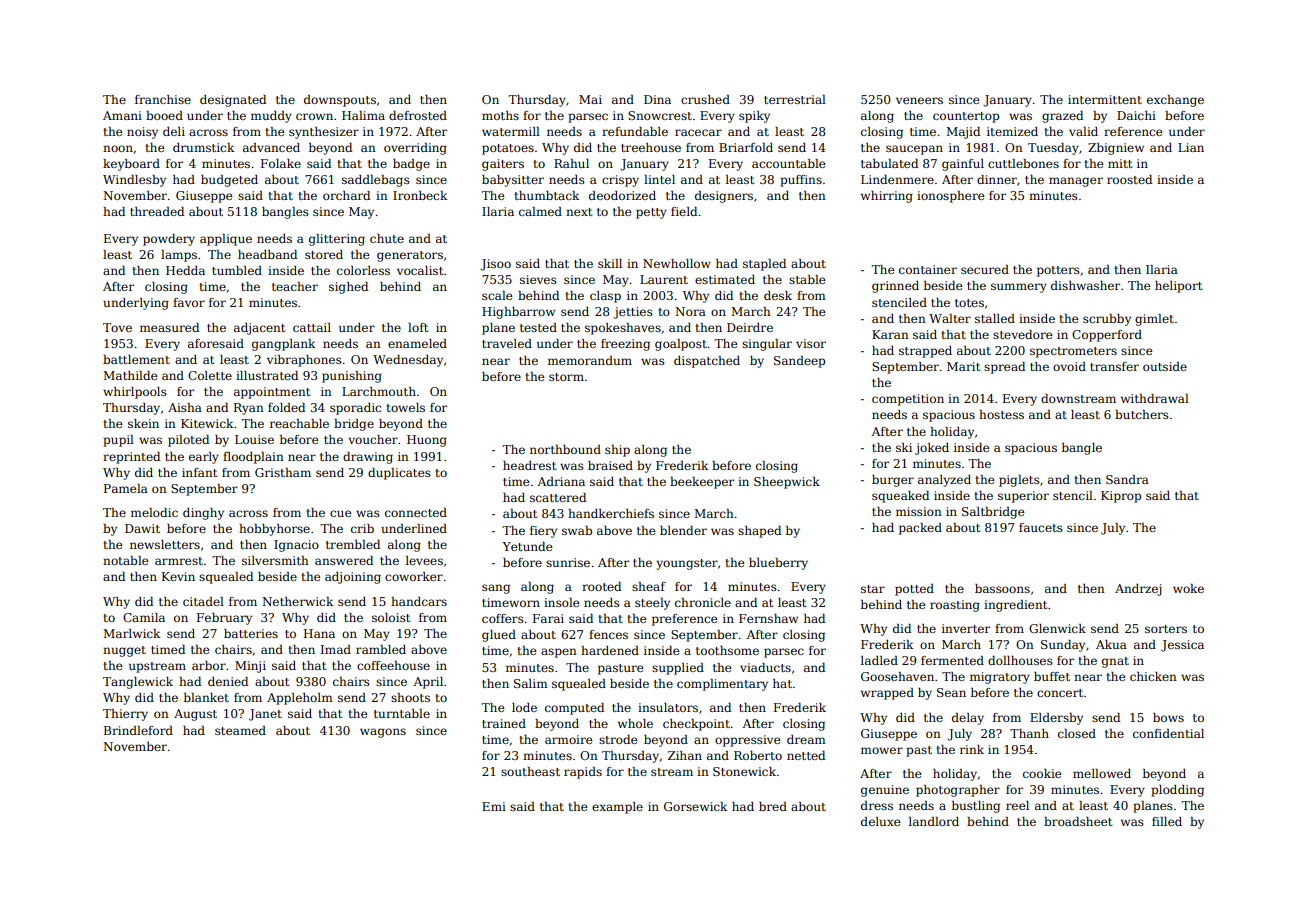  What do you see at coordinates (154, 512) in the screenshot?
I see `melodic` at bounding box center [154, 512].
